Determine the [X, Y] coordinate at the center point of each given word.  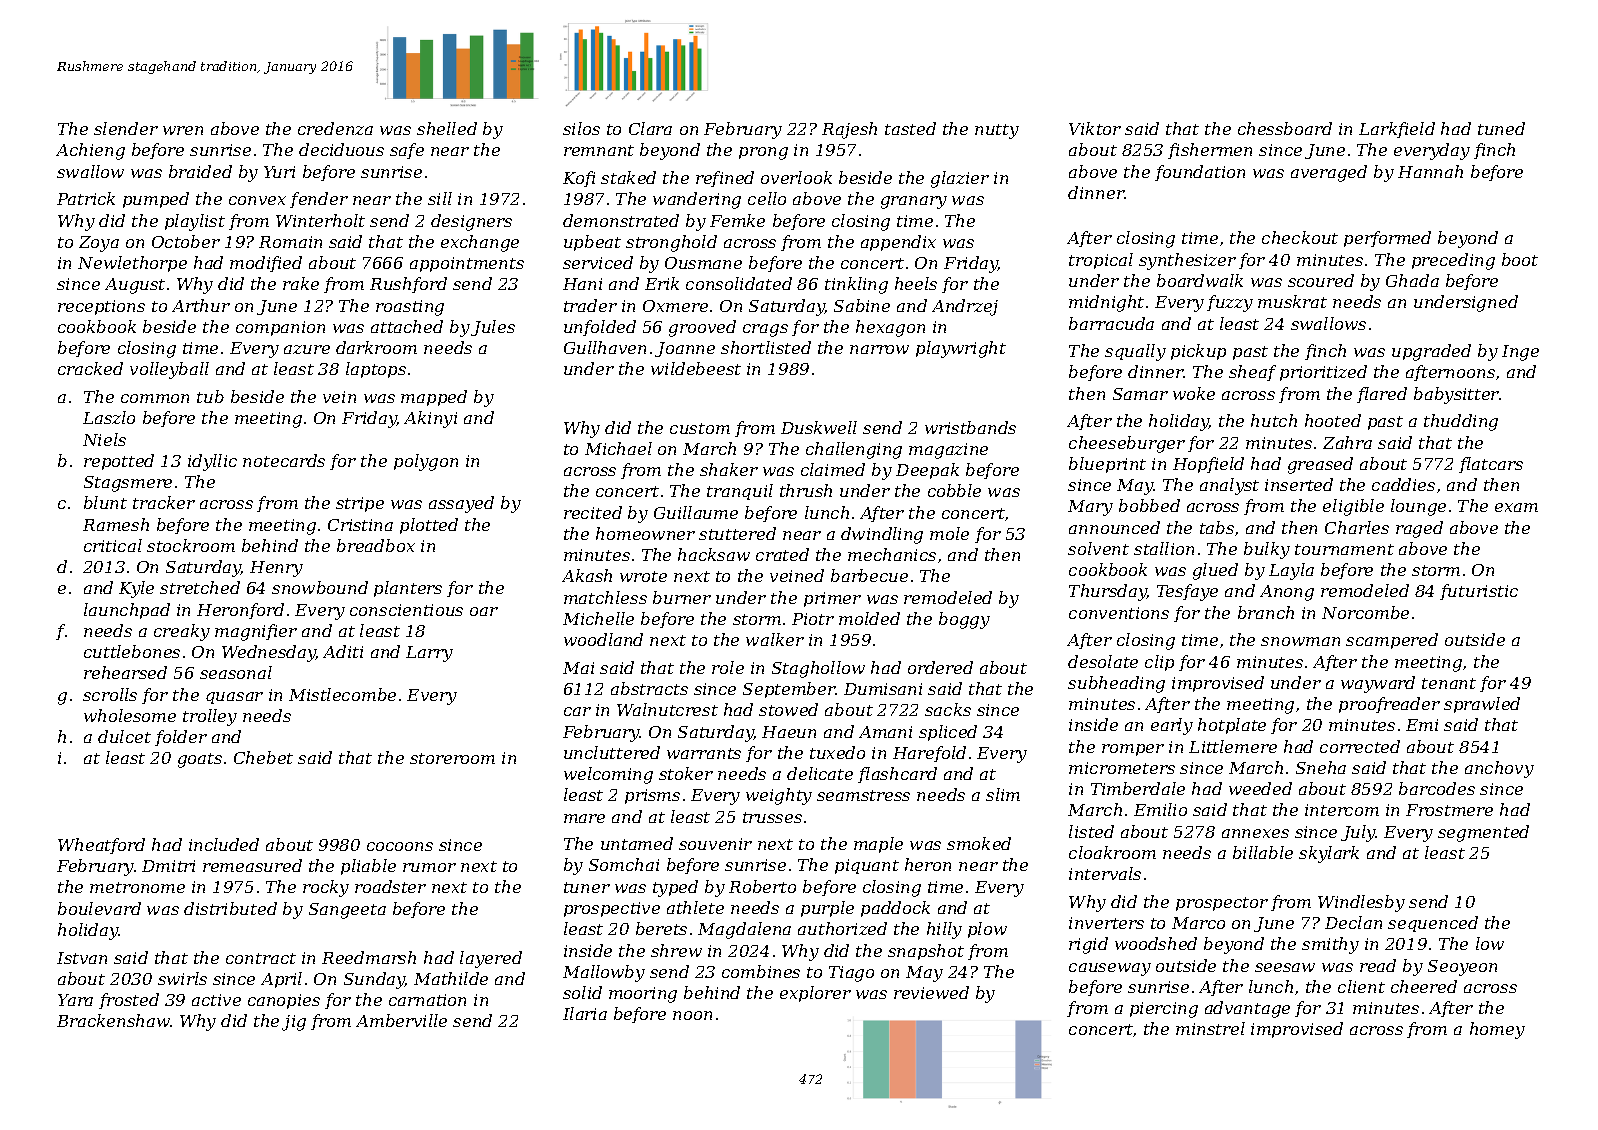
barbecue [869, 575]
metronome [137, 887]
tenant [1449, 683]
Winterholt [320, 220]
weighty [779, 796]
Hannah [1430, 171]
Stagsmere [128, 484]
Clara [650, 128]
